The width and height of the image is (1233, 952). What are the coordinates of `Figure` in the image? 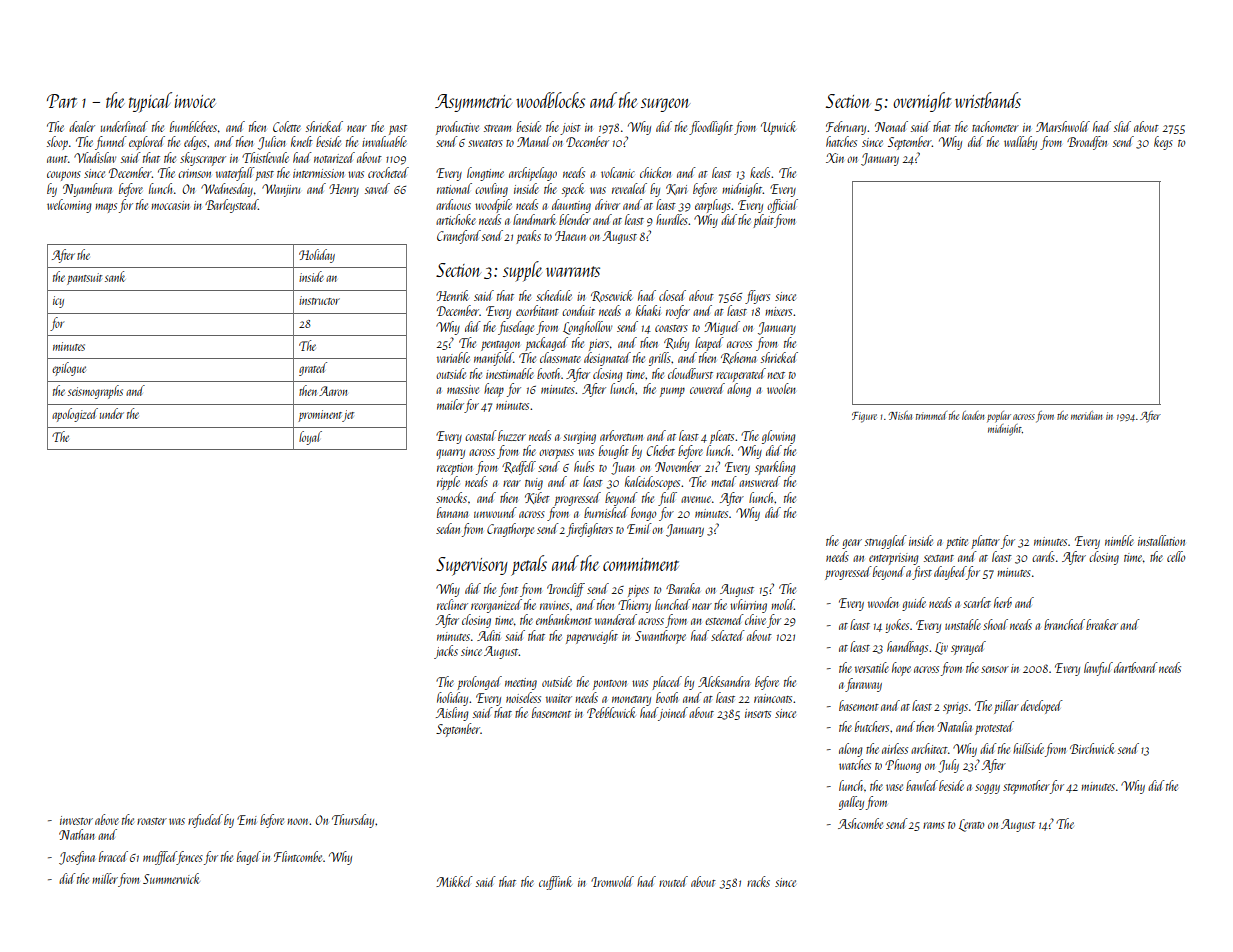 It's located at (864, 417).
